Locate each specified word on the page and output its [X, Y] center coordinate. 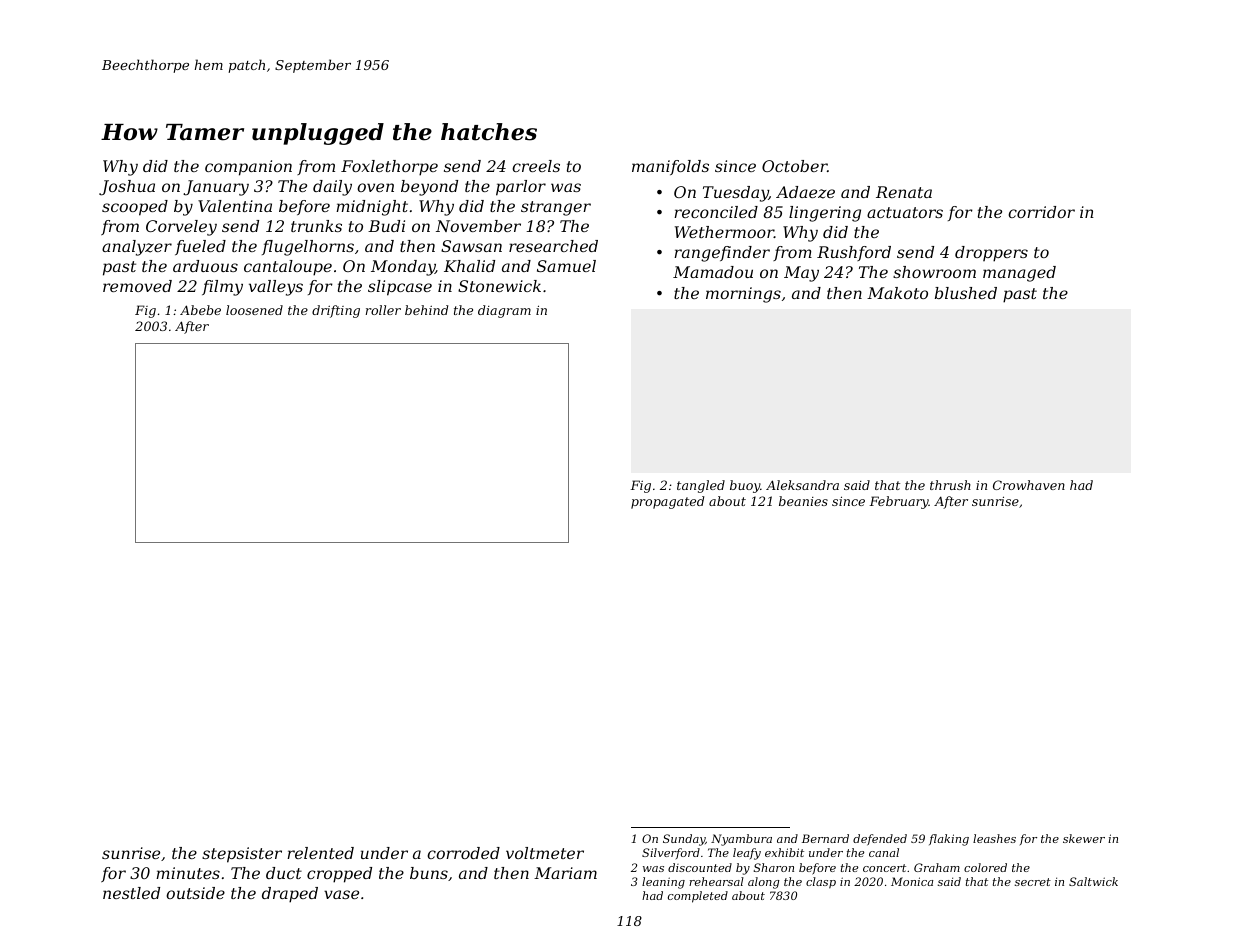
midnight [372, 208]
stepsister [242, 855]
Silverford [671, 853]
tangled [701, 486]
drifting [336, 311]
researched [553, 246]
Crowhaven [1029, 485]
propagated [667, 502]
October [794, 166]
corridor [1041, 212]
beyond [429, 188]
